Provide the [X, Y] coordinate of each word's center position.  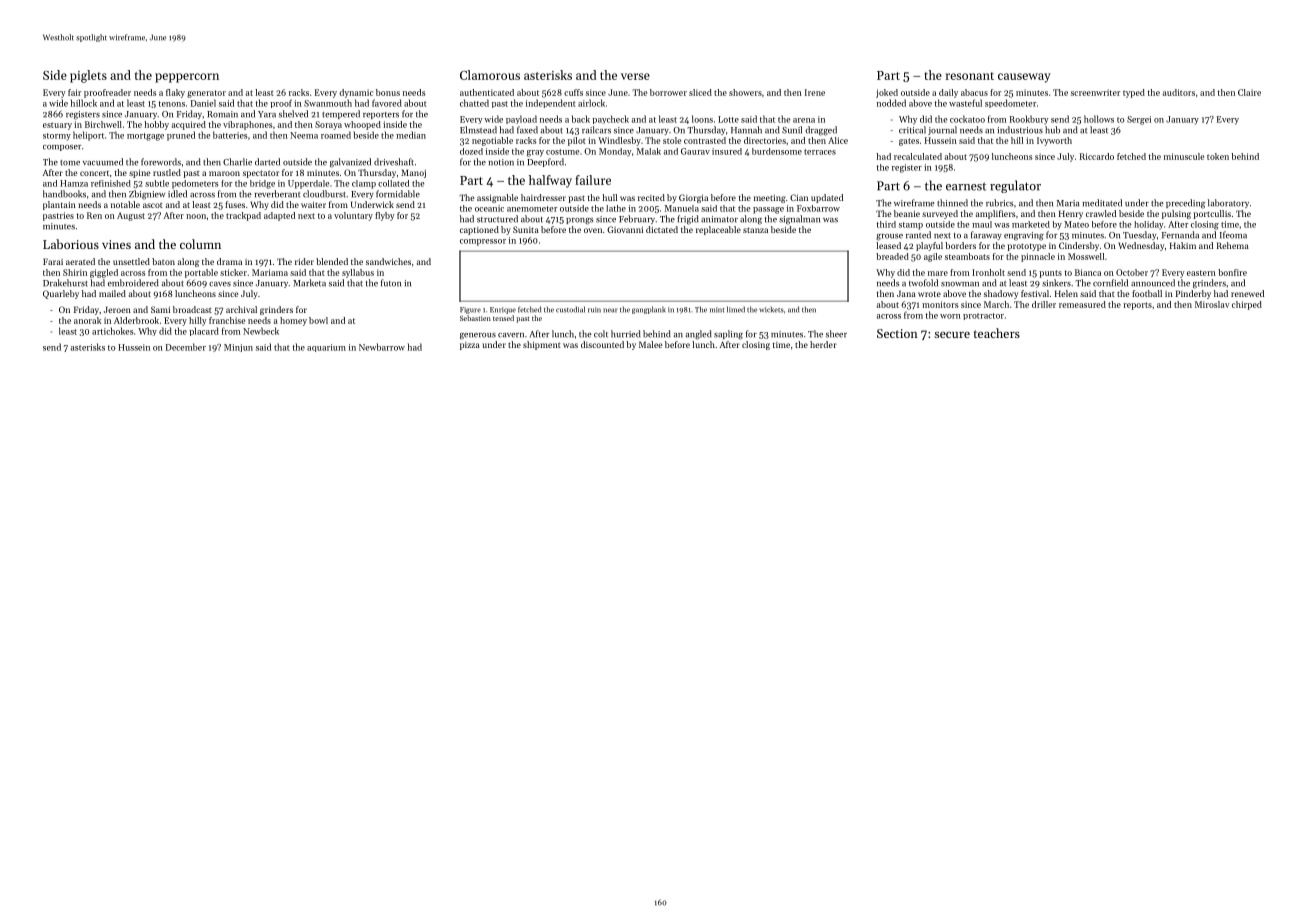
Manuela [682, 208]
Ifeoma [1233, 235]
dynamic [356, 93]
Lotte [728, 119]
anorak [87, 320]
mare [938, 273]
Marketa [309, 283]
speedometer [1010, 103]
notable [125, 204]
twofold [923, 283]
